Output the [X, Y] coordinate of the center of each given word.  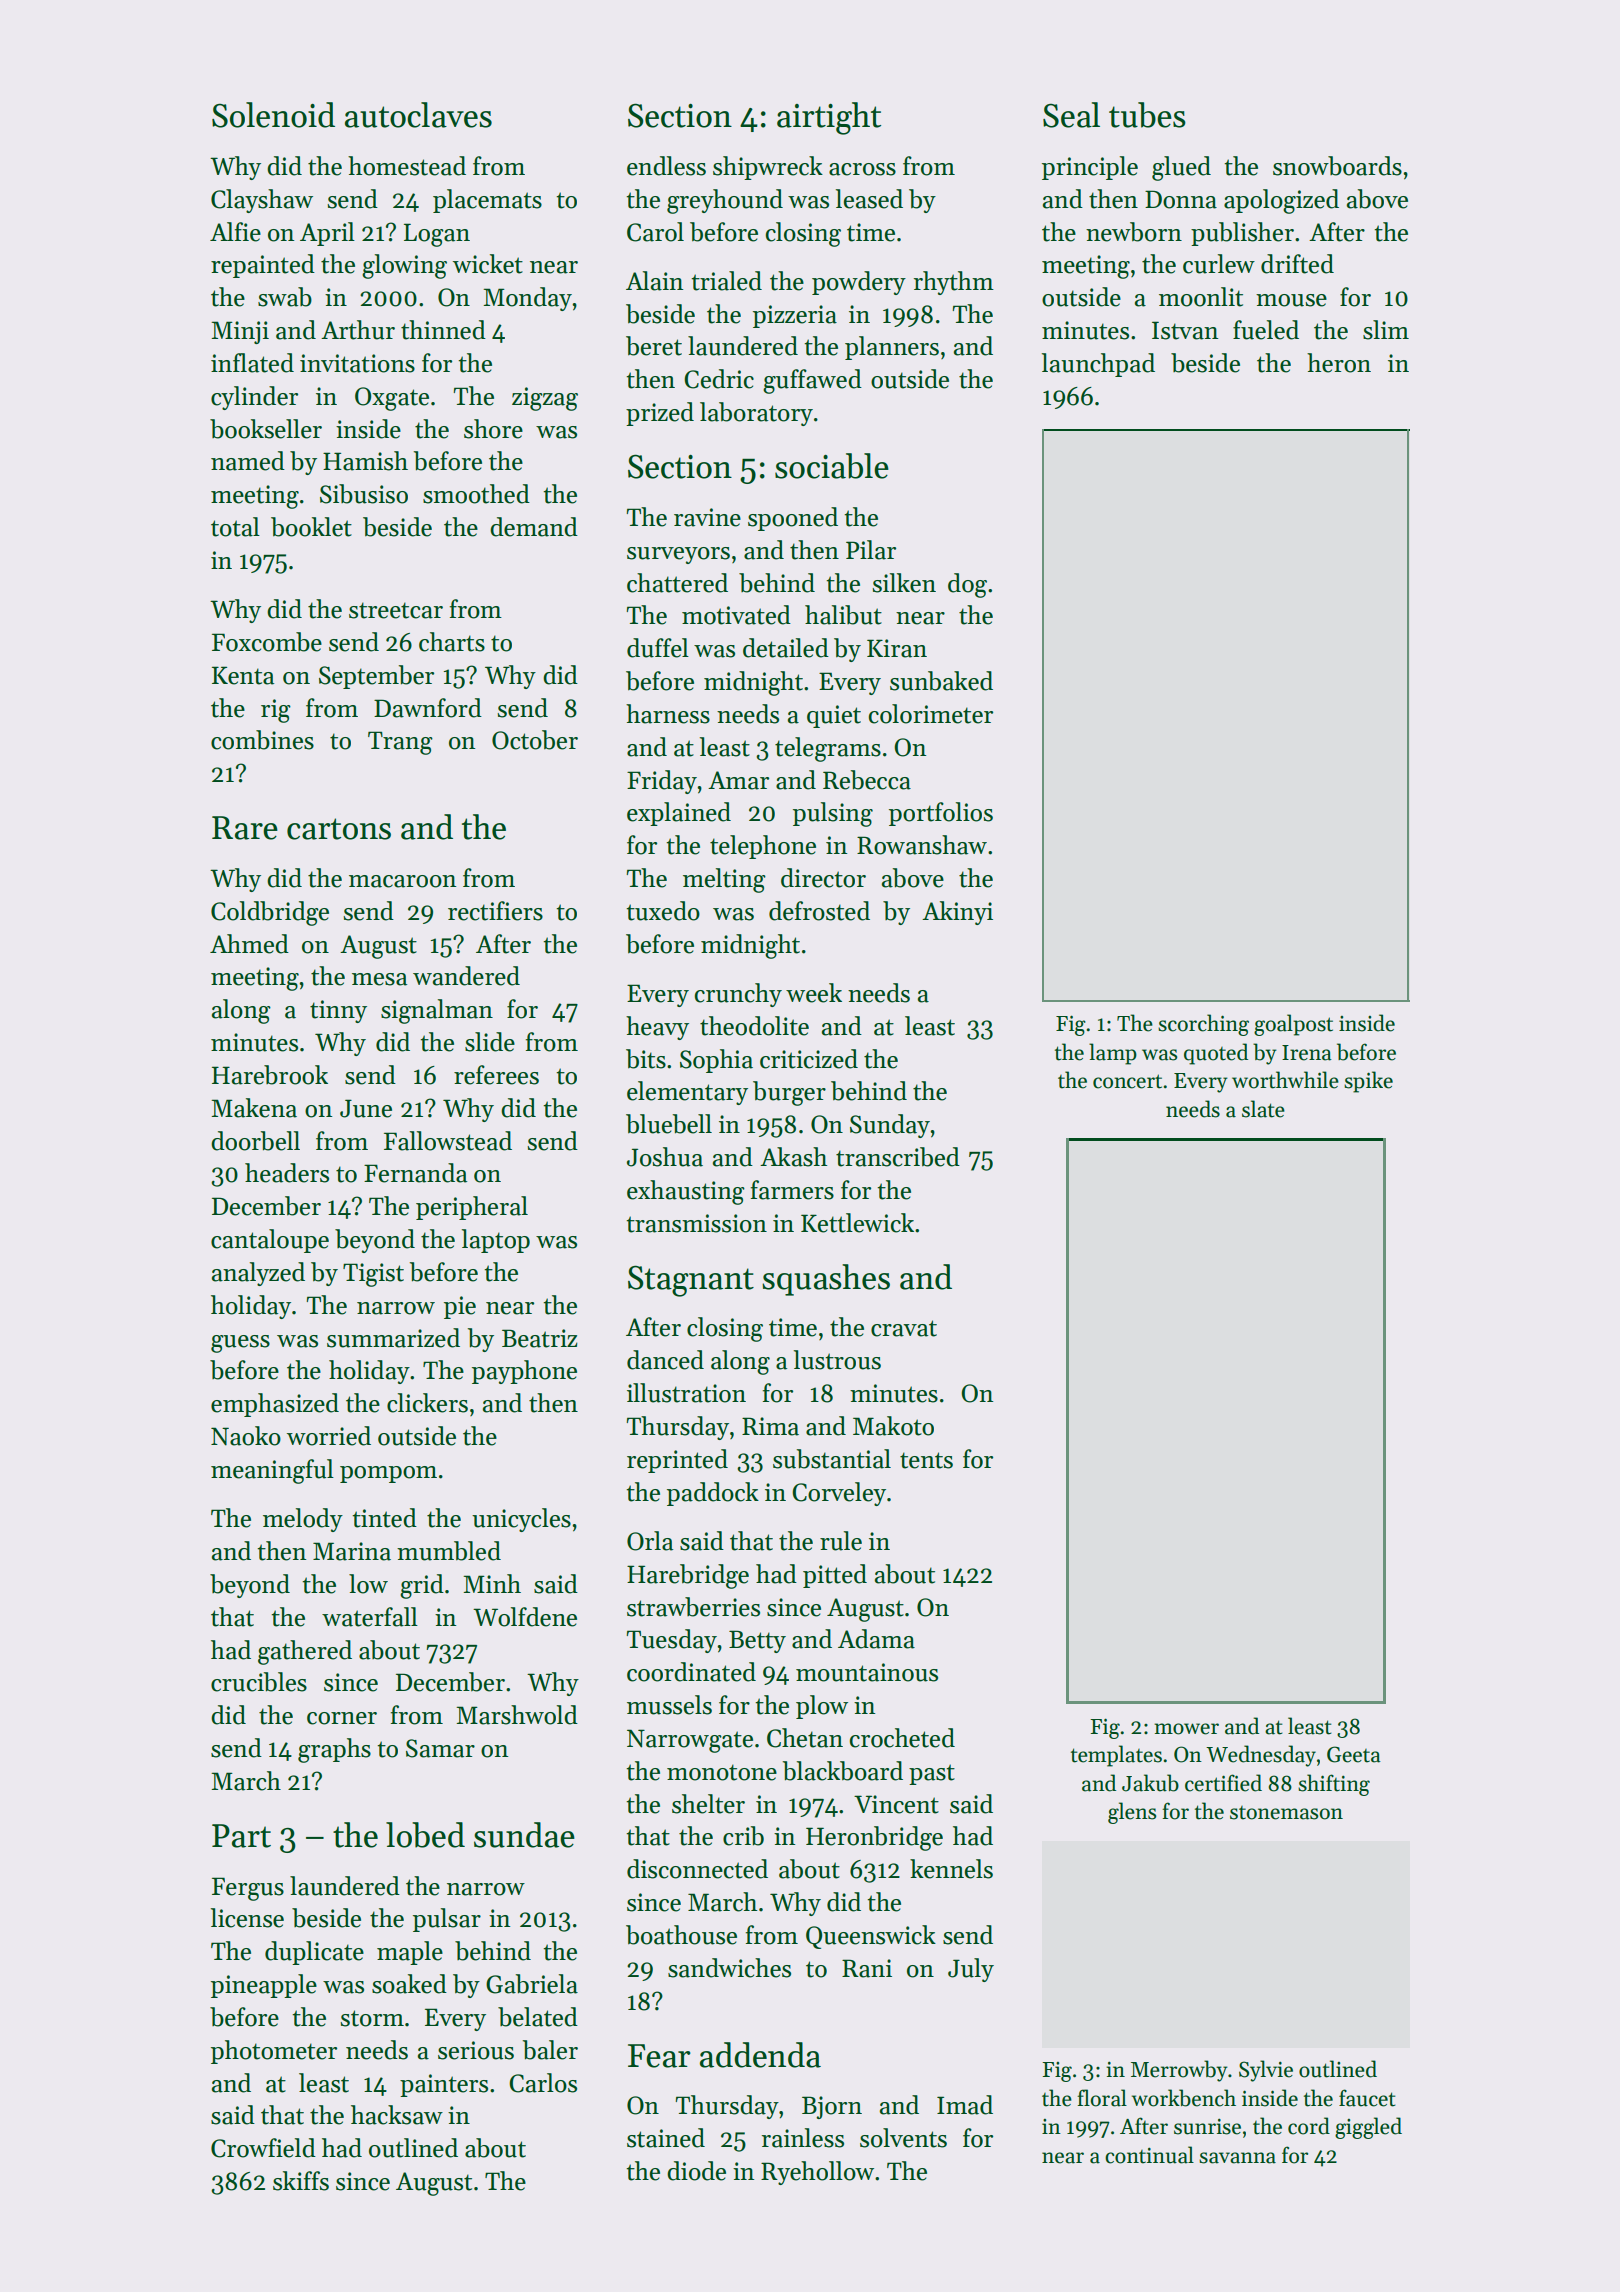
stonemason [1286, 1813]
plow [822, 1707]
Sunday [890, 1126]
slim [1386, 330]
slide [490, 1042]
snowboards [1337, 166]
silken [904, 583]
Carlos [543, 2083]
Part [241, 1836]
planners [892, 348]
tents [926, 1460]
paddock [713, 1494]
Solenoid [273, 115]
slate [1263, 1109]
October [535, 740]
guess [240, 1344]
